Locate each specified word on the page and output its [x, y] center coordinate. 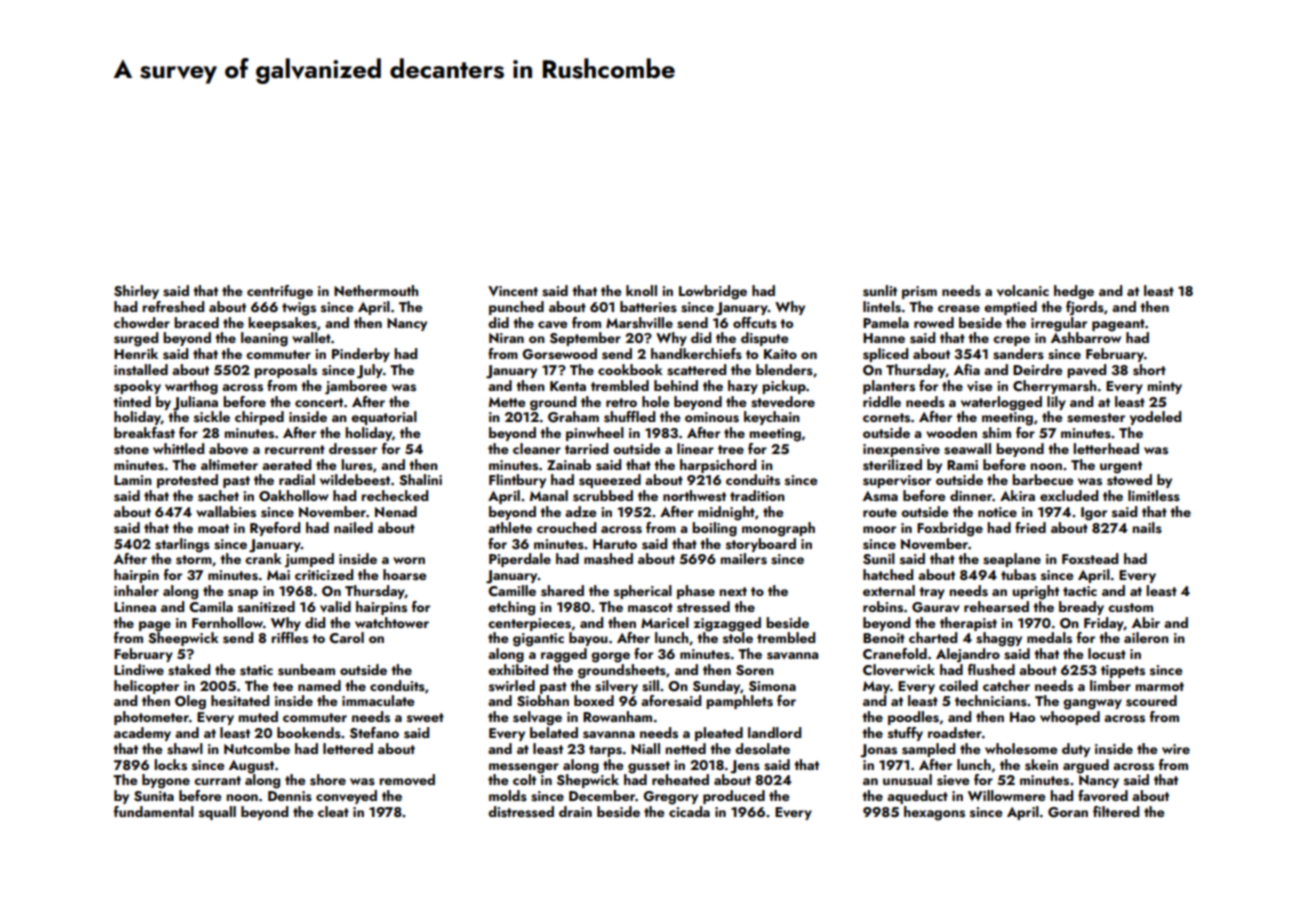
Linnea [135, 607]
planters [889, 387]
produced [734, 797]
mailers [743, 559]
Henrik [136, 353]
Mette [507, 402]
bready [1081, 608]
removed [407, 780]
